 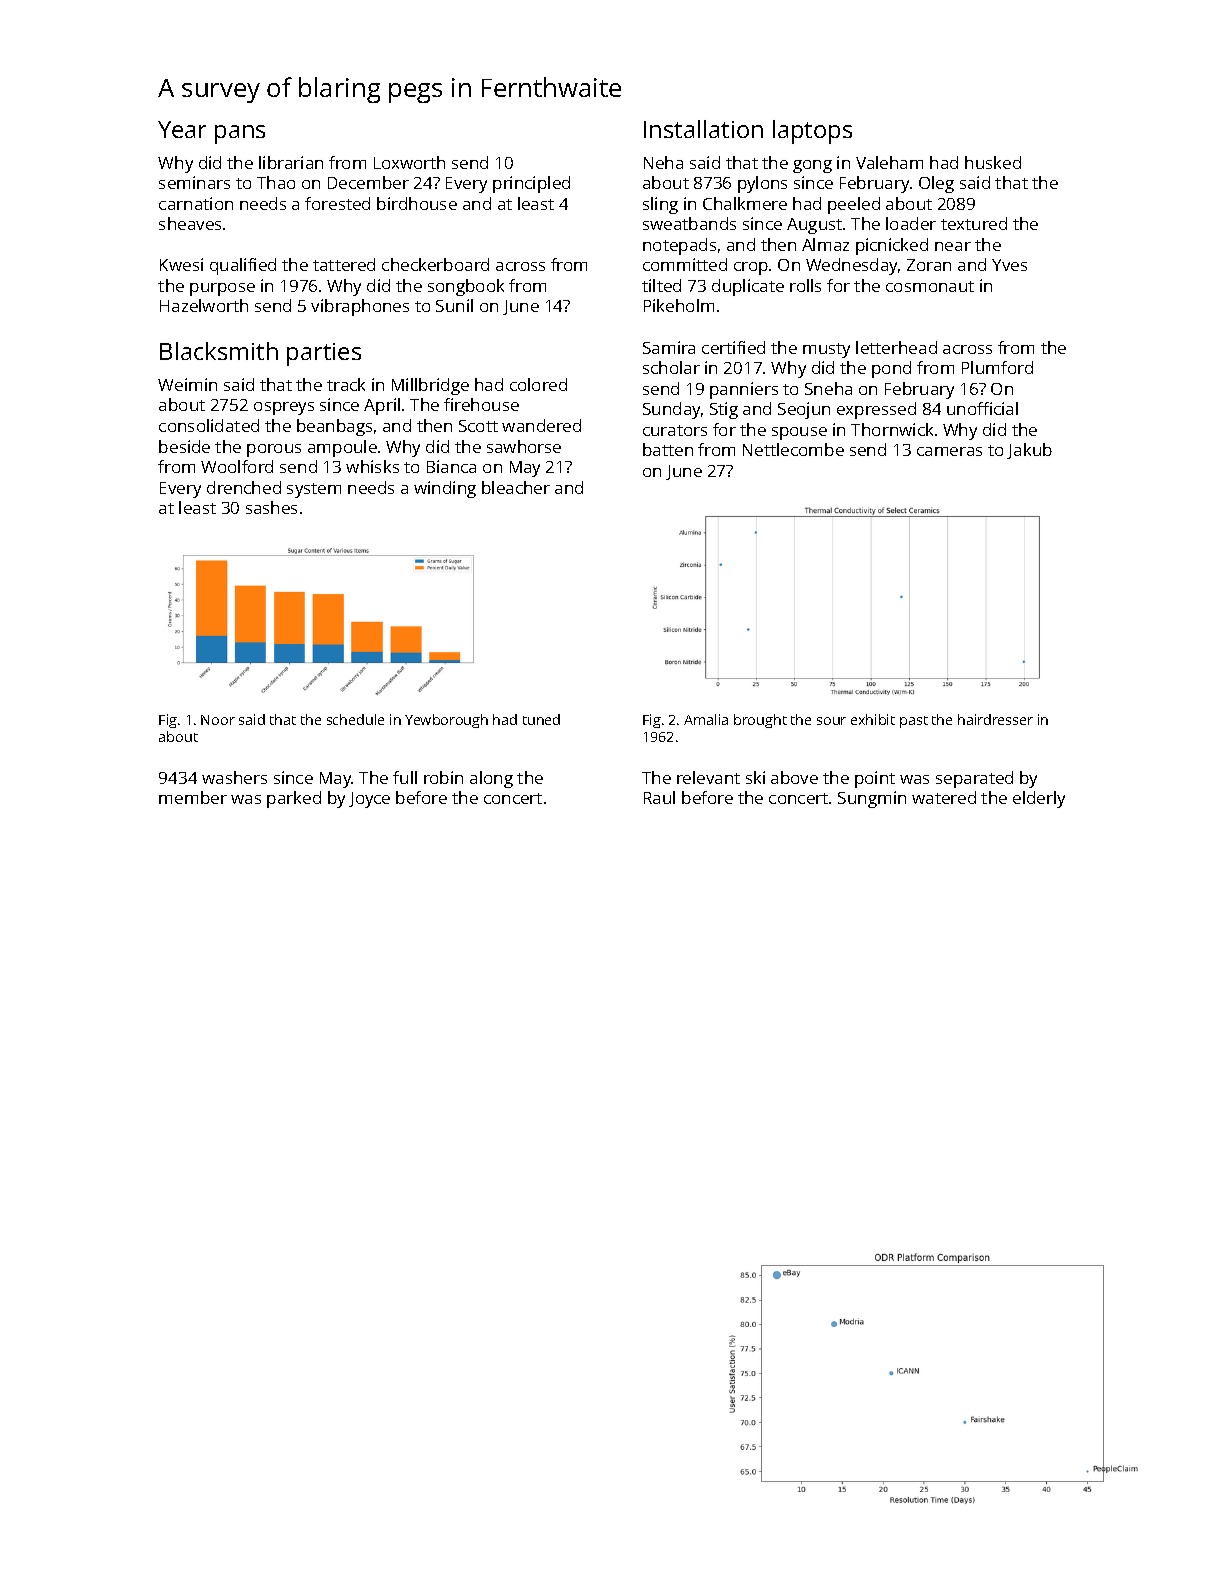 I want to click on Joyce, so click(x=369, y=800).
